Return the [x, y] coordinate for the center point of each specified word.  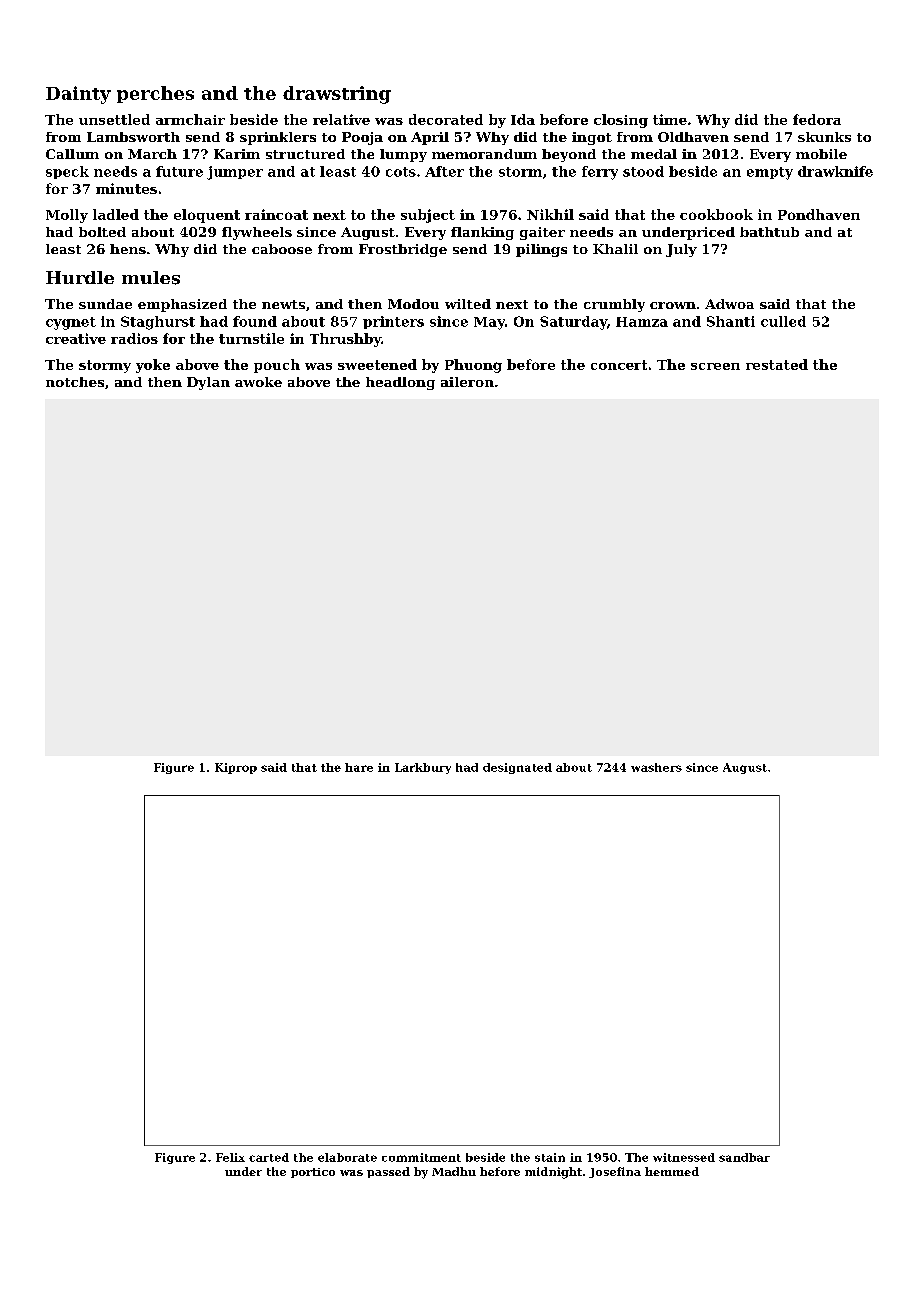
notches [75, 382]
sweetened [377, 364]
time [670, 119]
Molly [67, 216]
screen [715, 366]
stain [550, 1157]
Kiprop [236, 768]
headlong [400, 383]
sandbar [744, 1157]
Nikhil [550, 214]
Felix [230, 1157]
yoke [153, 366]
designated [517, 768]
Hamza [642, 322]
